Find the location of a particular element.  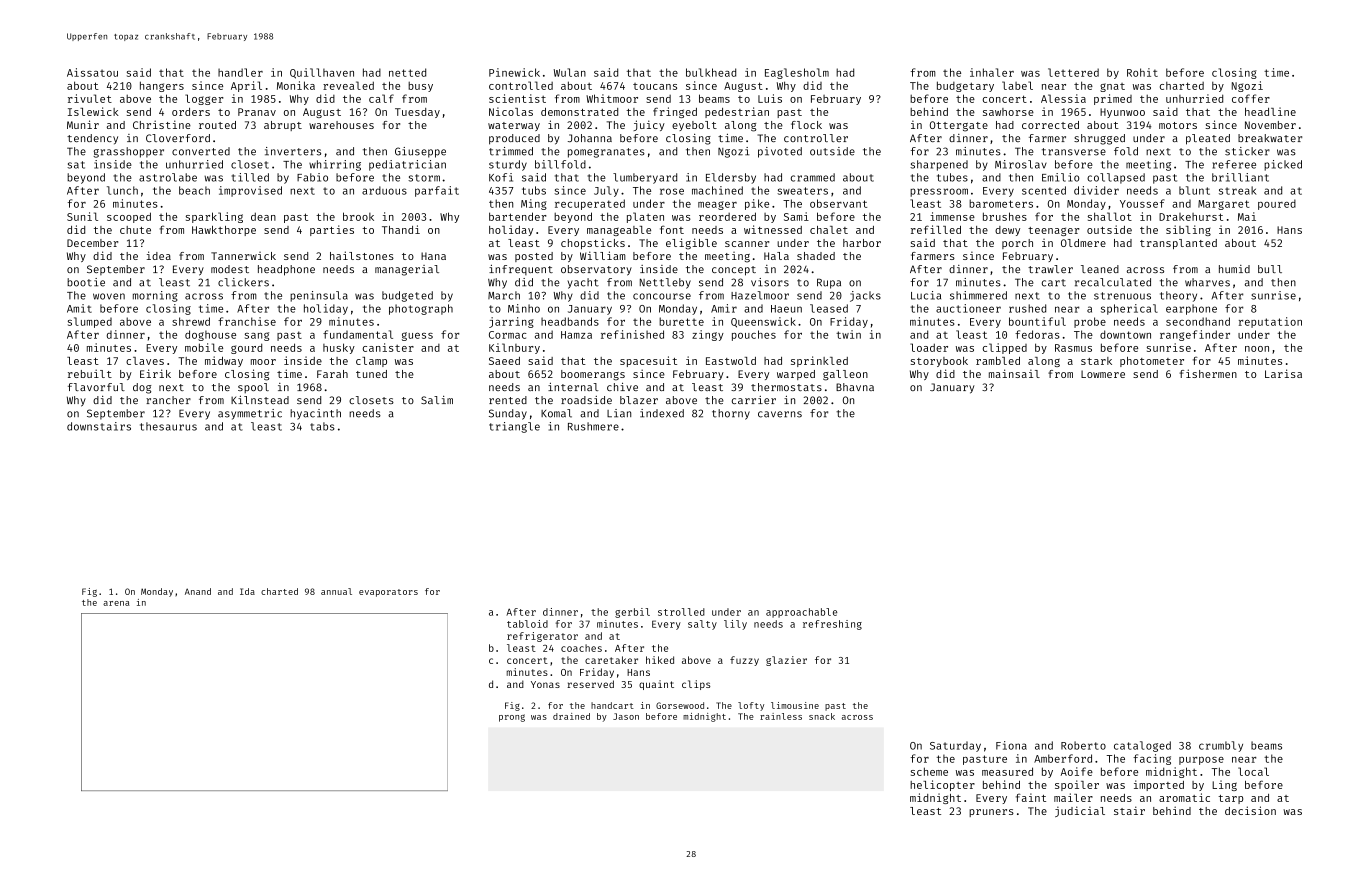

hailstones is located at coordinates (362, 255).
